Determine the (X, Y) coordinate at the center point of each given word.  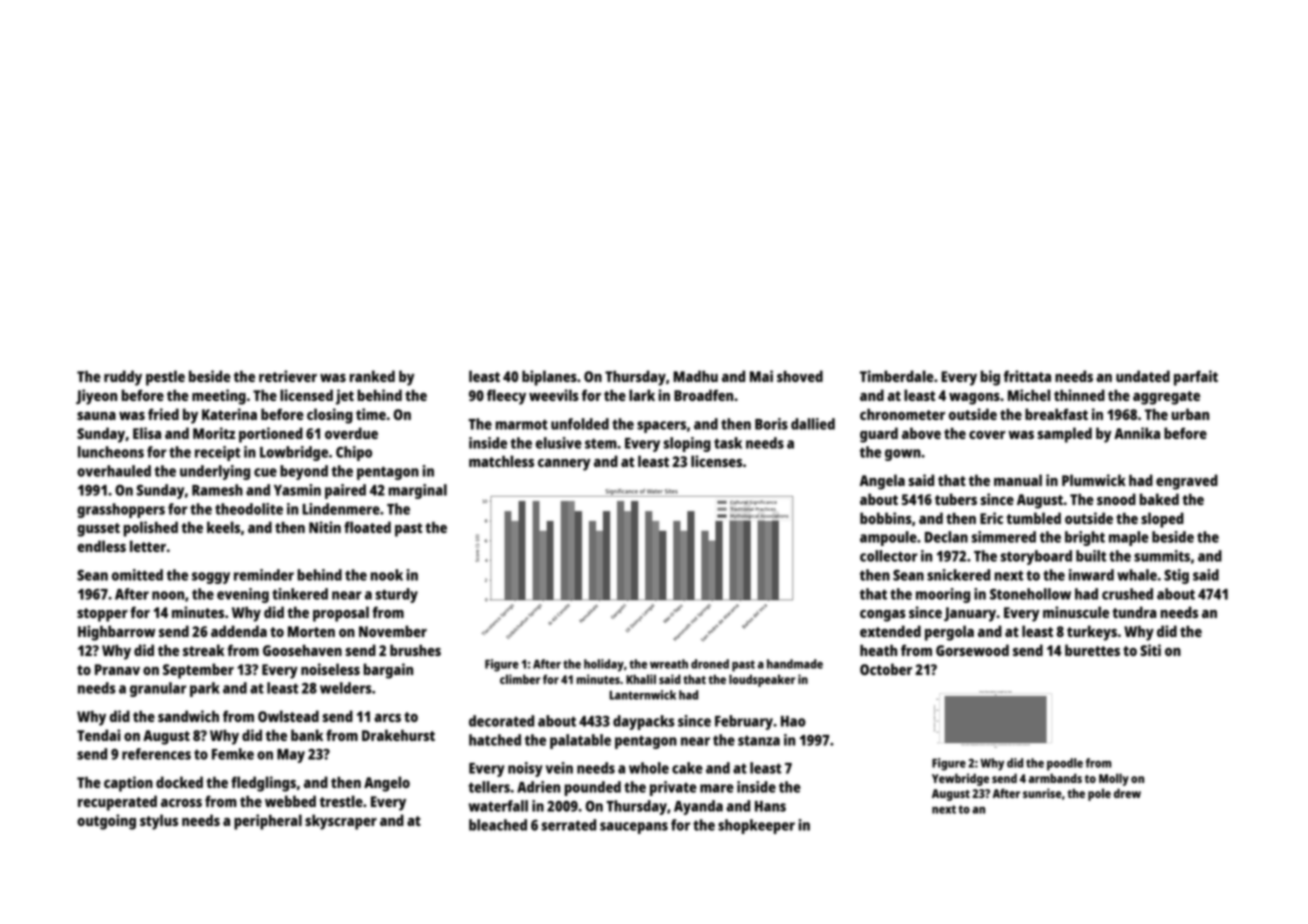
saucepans (634, 828)
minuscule (1076, 612)
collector (889, 556)
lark (642, 395)
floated (367, 527)
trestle (341, 801)
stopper (102, 615)
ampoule (888, 538)
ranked (372, 376)
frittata (1027, 376)
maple (1129, 538)
